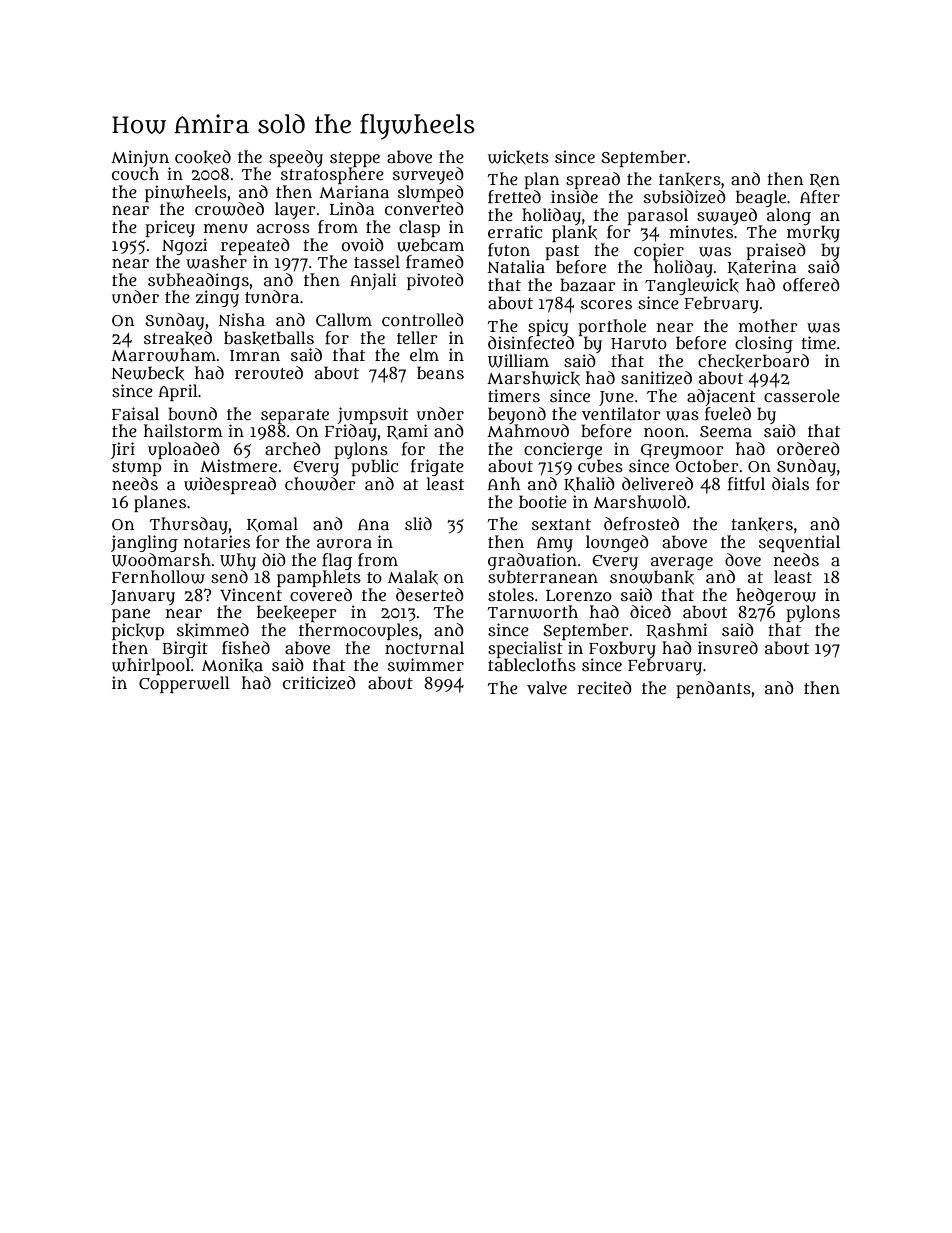 This screenshot has width=952, height=1233. Describe the element at coordinates (547, 687) in the screenshot. I see `valve` at that location.
